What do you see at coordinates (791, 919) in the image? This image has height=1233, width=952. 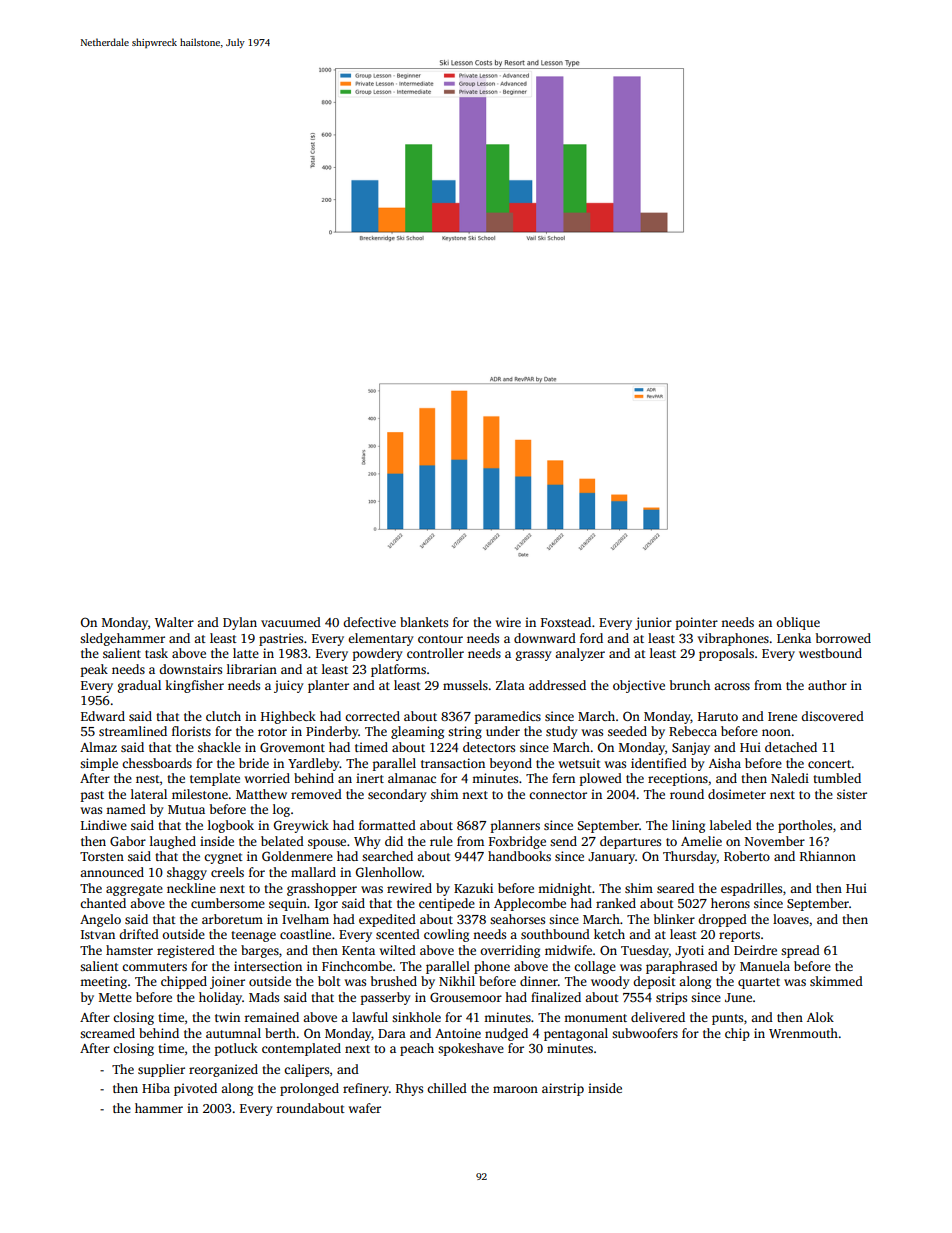 I see `loaves` at bounding box center [791, 919].
